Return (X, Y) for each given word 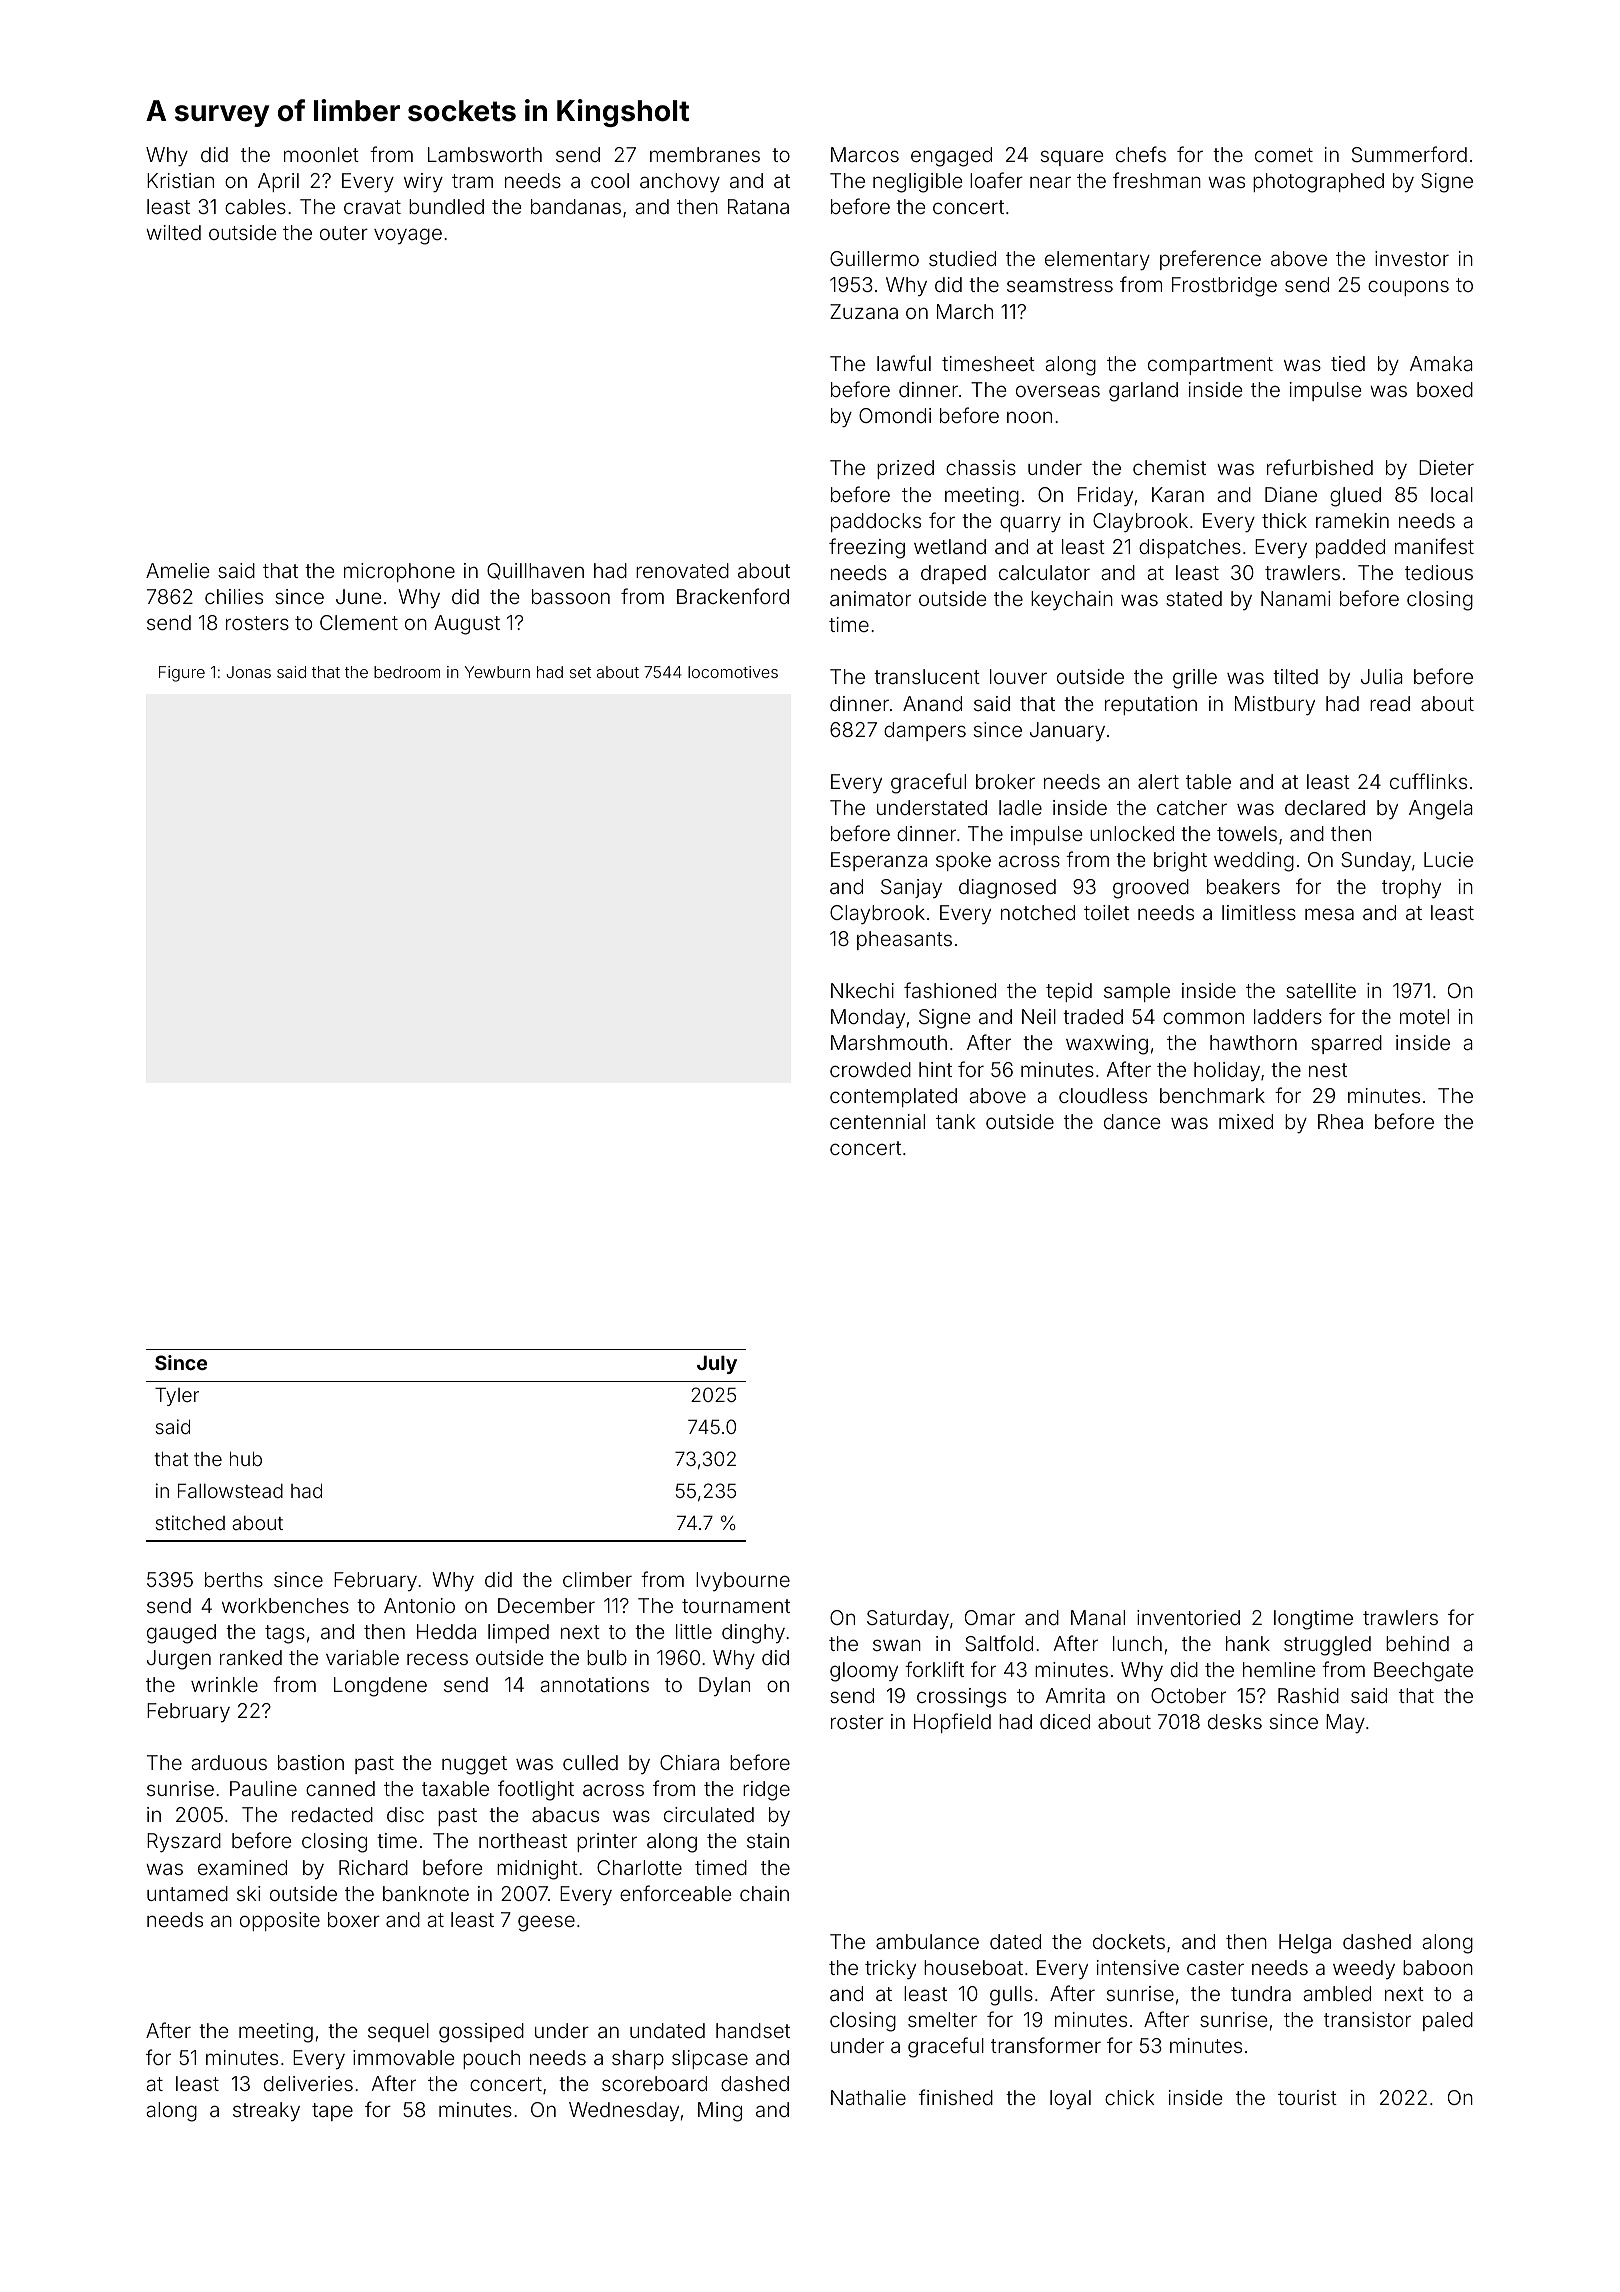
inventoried (1188, 1617)
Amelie (177, 570)
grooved (1151, 889)
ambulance (927, 1941)
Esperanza (879, 861)
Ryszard (184, 1842)
